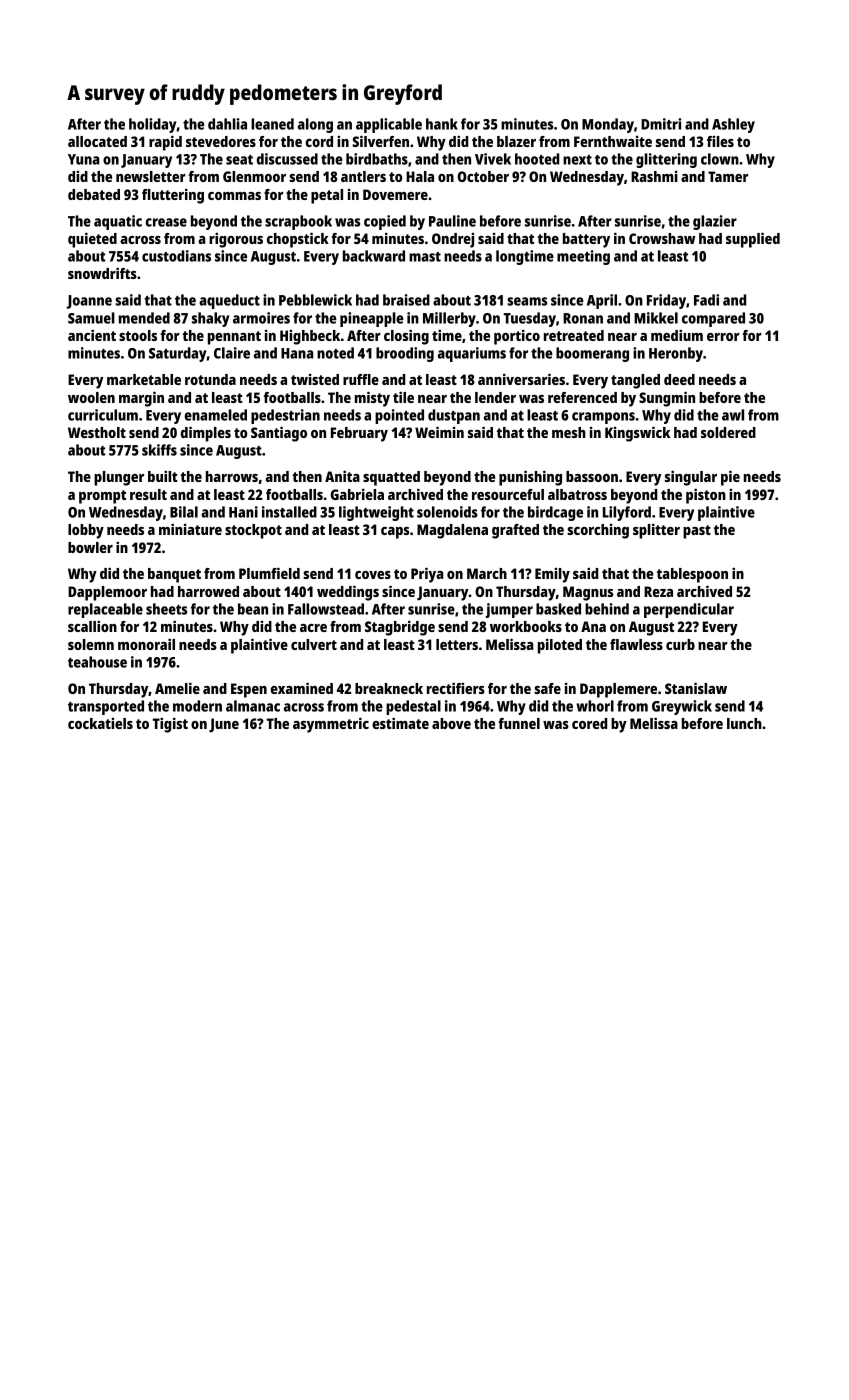 The image size is (849, 1400). What do you see at coordinates (569, 432) in the screenshot?
I see `mesh` at bounding box center [569, 432].
